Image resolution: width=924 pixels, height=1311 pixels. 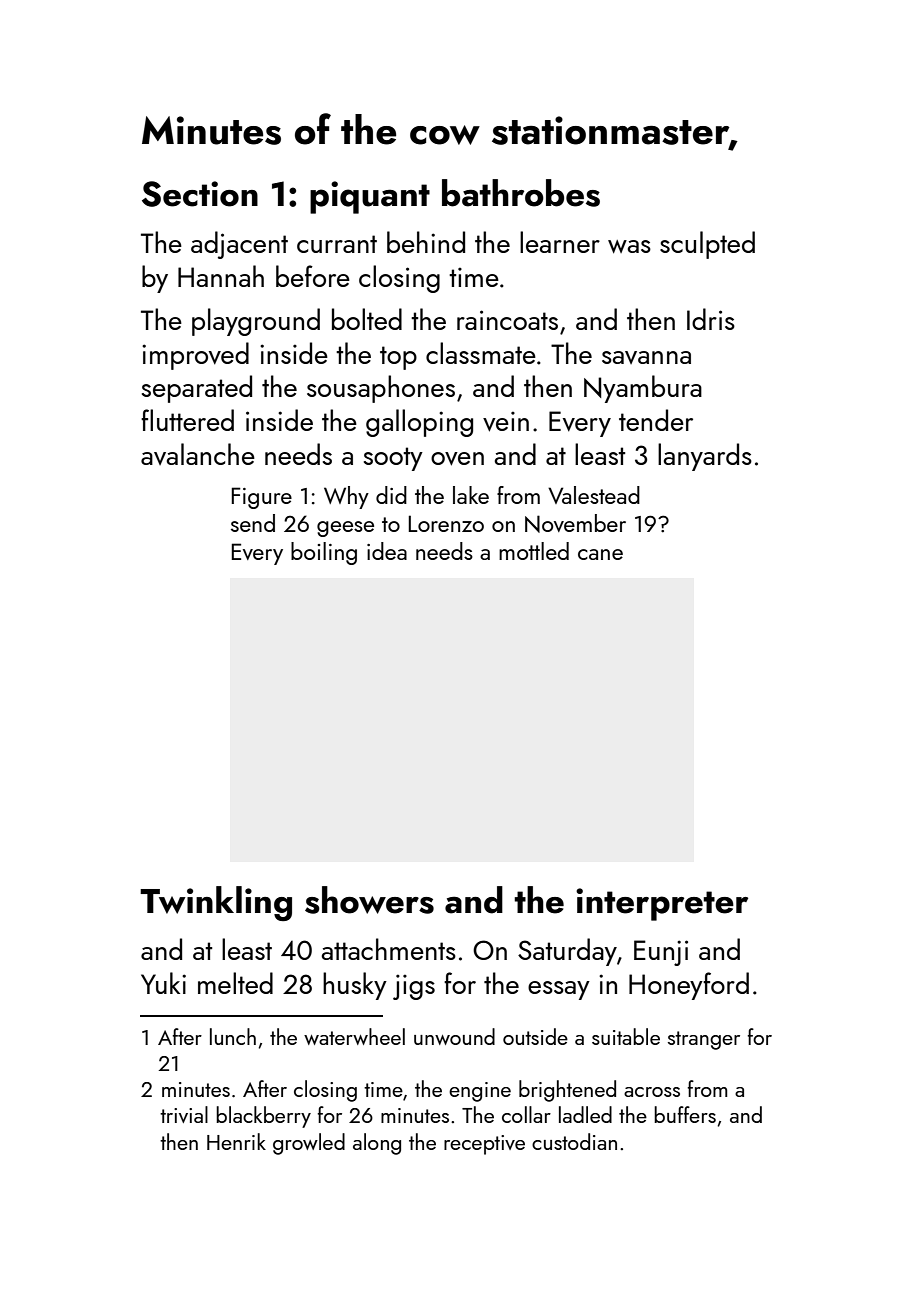 What do you see at coordinates (253, 523) in the document?
I see `send` at bounding box center [253, 523].
